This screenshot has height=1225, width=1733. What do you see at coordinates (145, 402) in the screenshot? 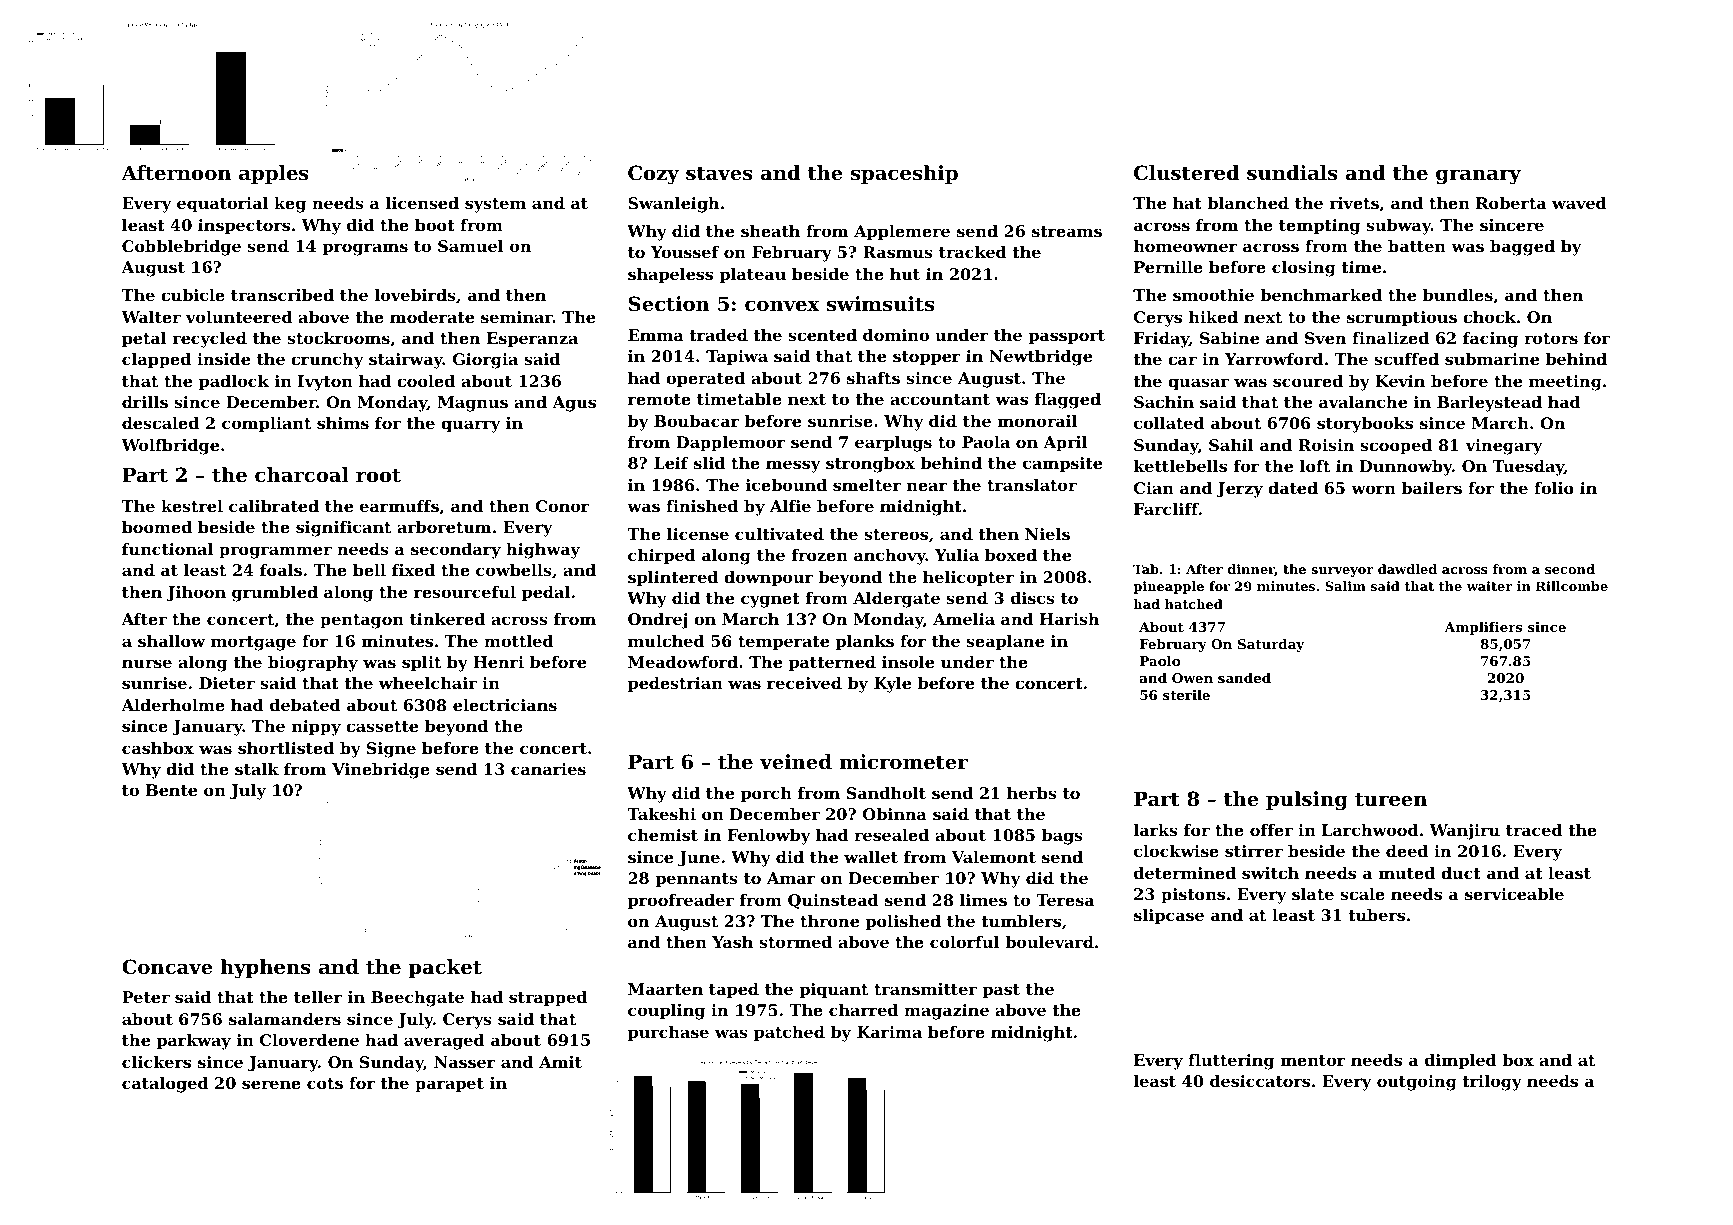
I see `drills` at bounding box center [145, 402].
